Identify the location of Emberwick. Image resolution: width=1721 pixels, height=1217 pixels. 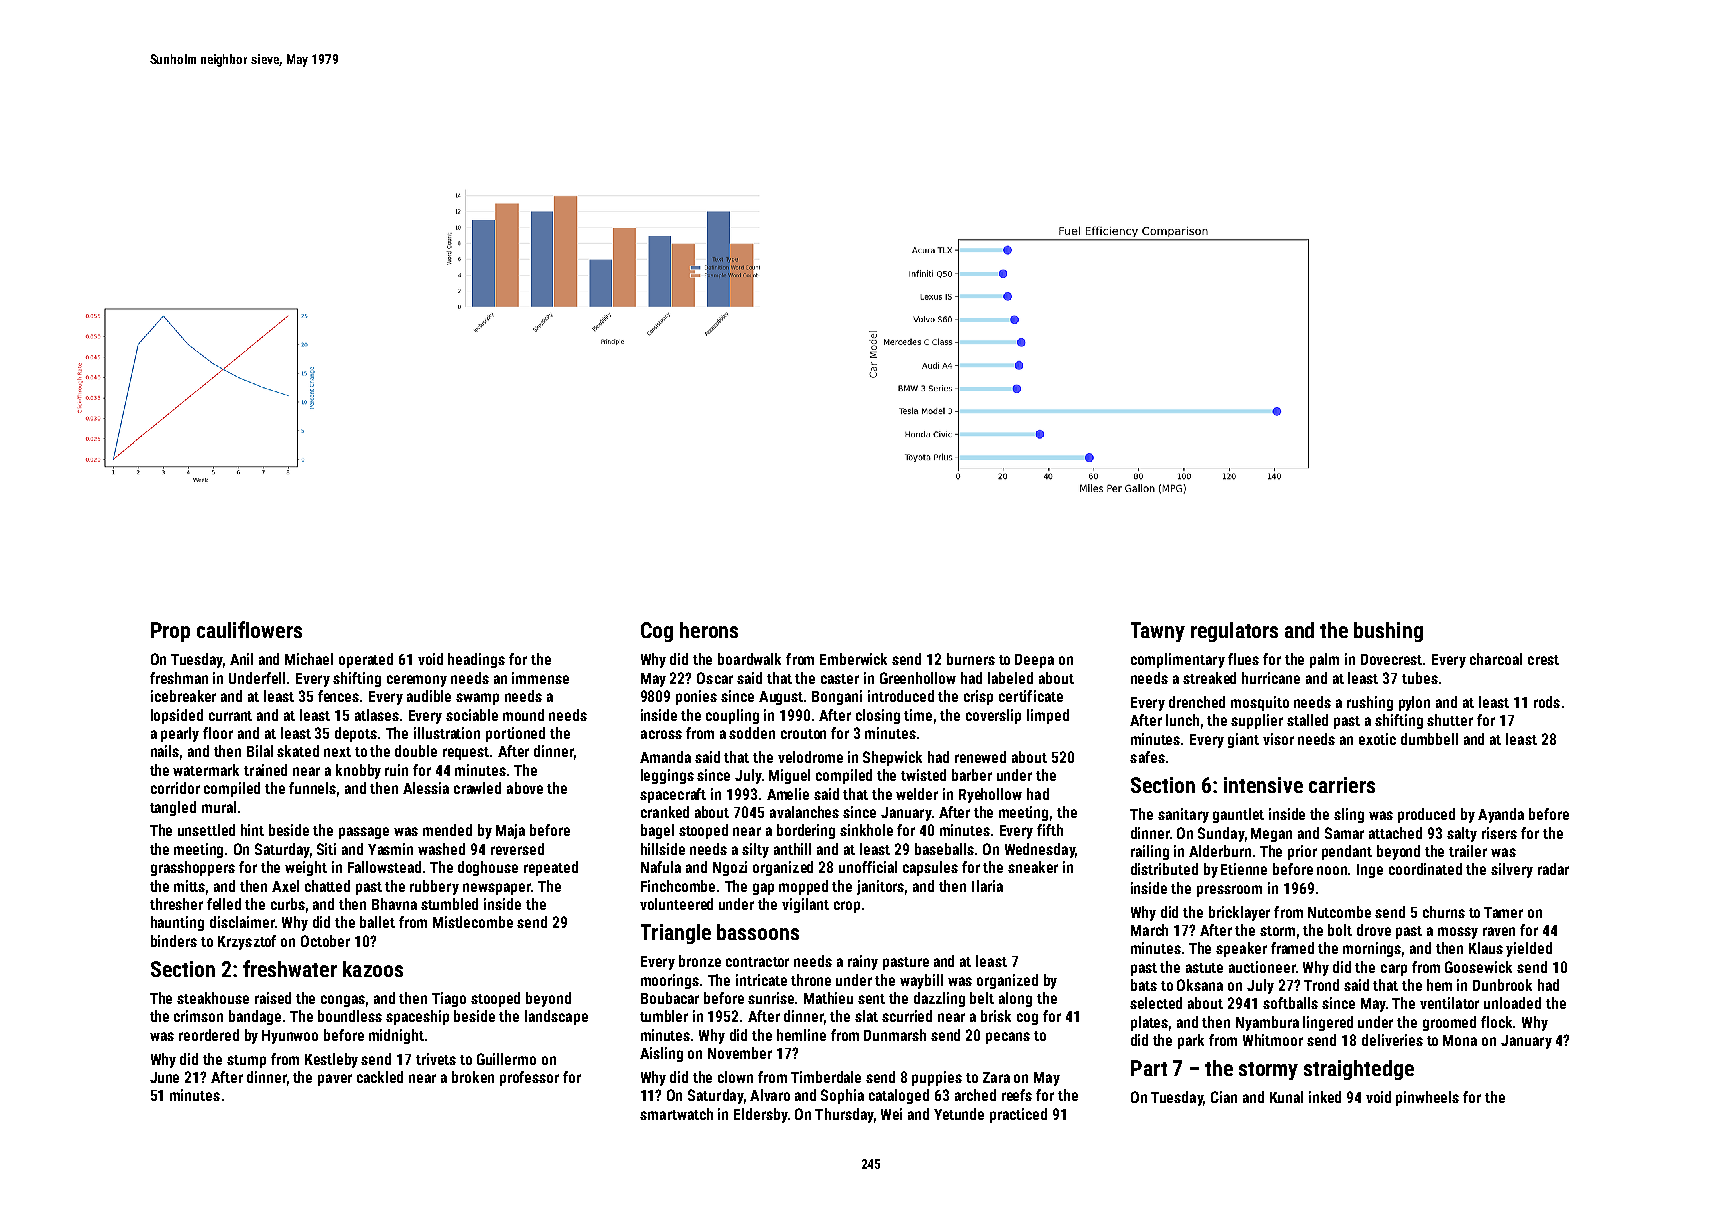
(853, 659).
